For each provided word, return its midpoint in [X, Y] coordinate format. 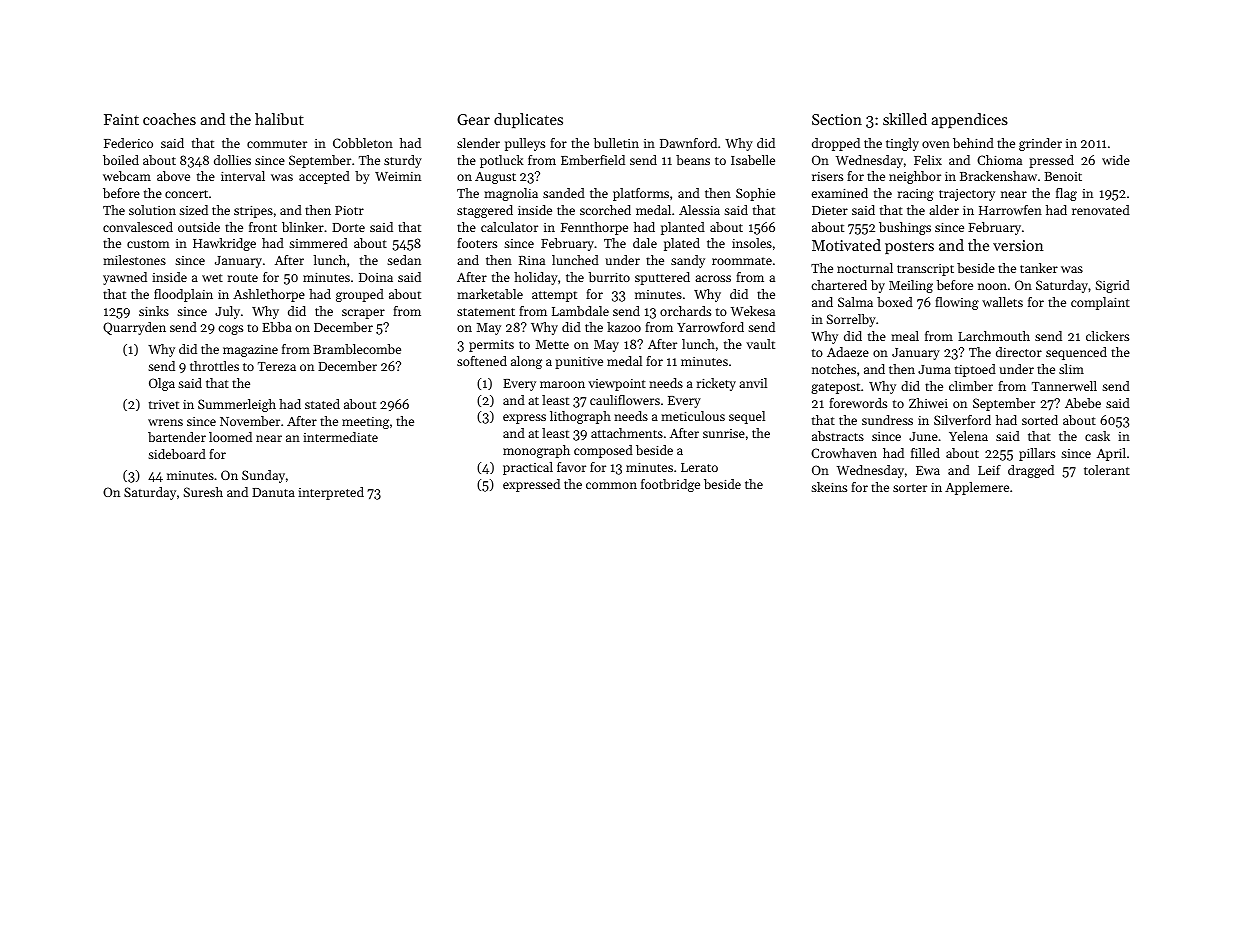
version [1018, 245]
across [713, 278]
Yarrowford [710, 327]
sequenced [1076, 353]
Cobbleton [363, 143]
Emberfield [593, 160]
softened [482, 361]
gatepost [835, 388]
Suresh [203, 492]
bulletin [616, 143]
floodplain [183, 295]
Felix [928, 160]
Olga [162, 384]
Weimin [398, 176]
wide [1116, 160]
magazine [250, 351]
